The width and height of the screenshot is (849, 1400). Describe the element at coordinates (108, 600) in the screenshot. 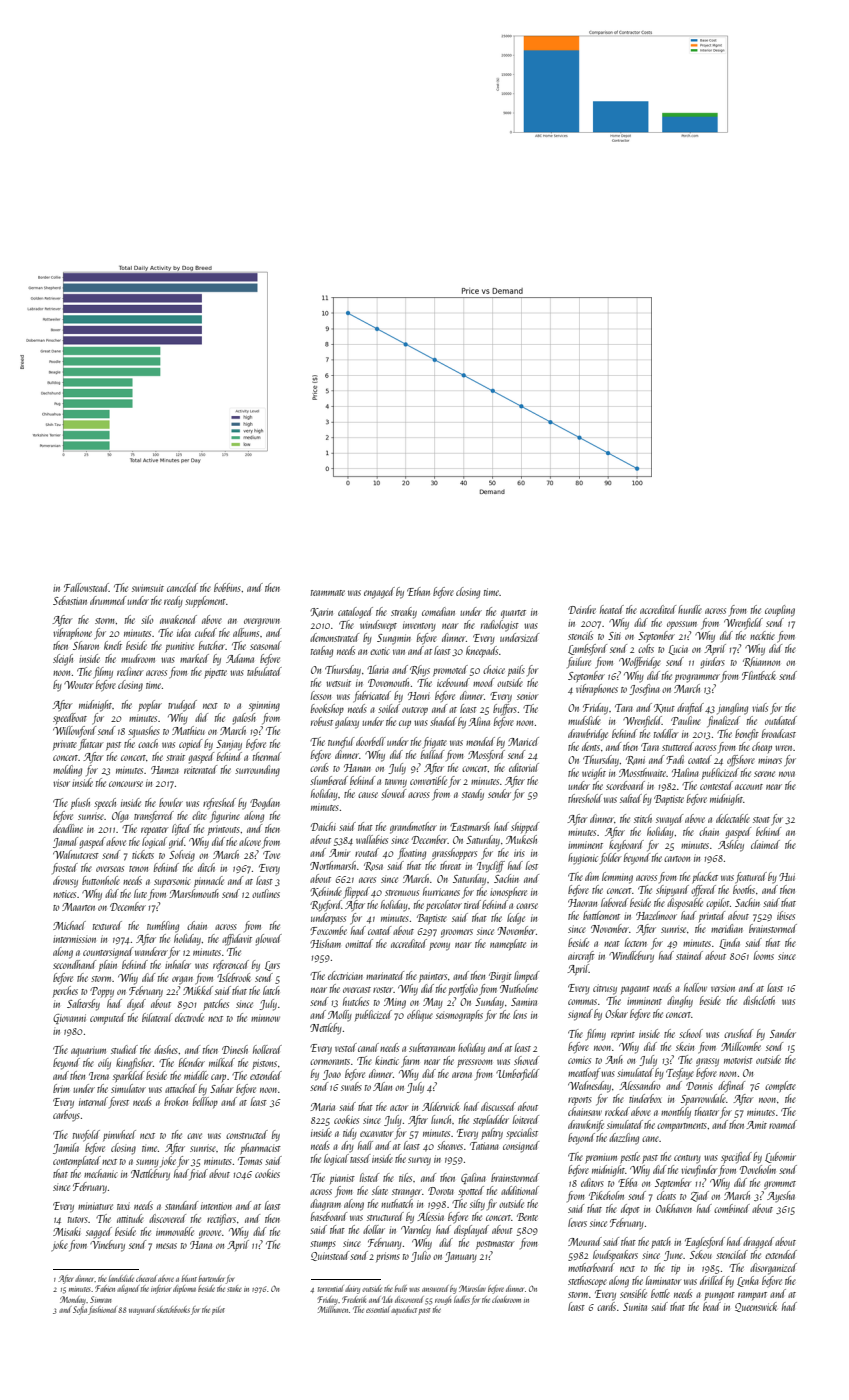

I see `drummed` at that location.
